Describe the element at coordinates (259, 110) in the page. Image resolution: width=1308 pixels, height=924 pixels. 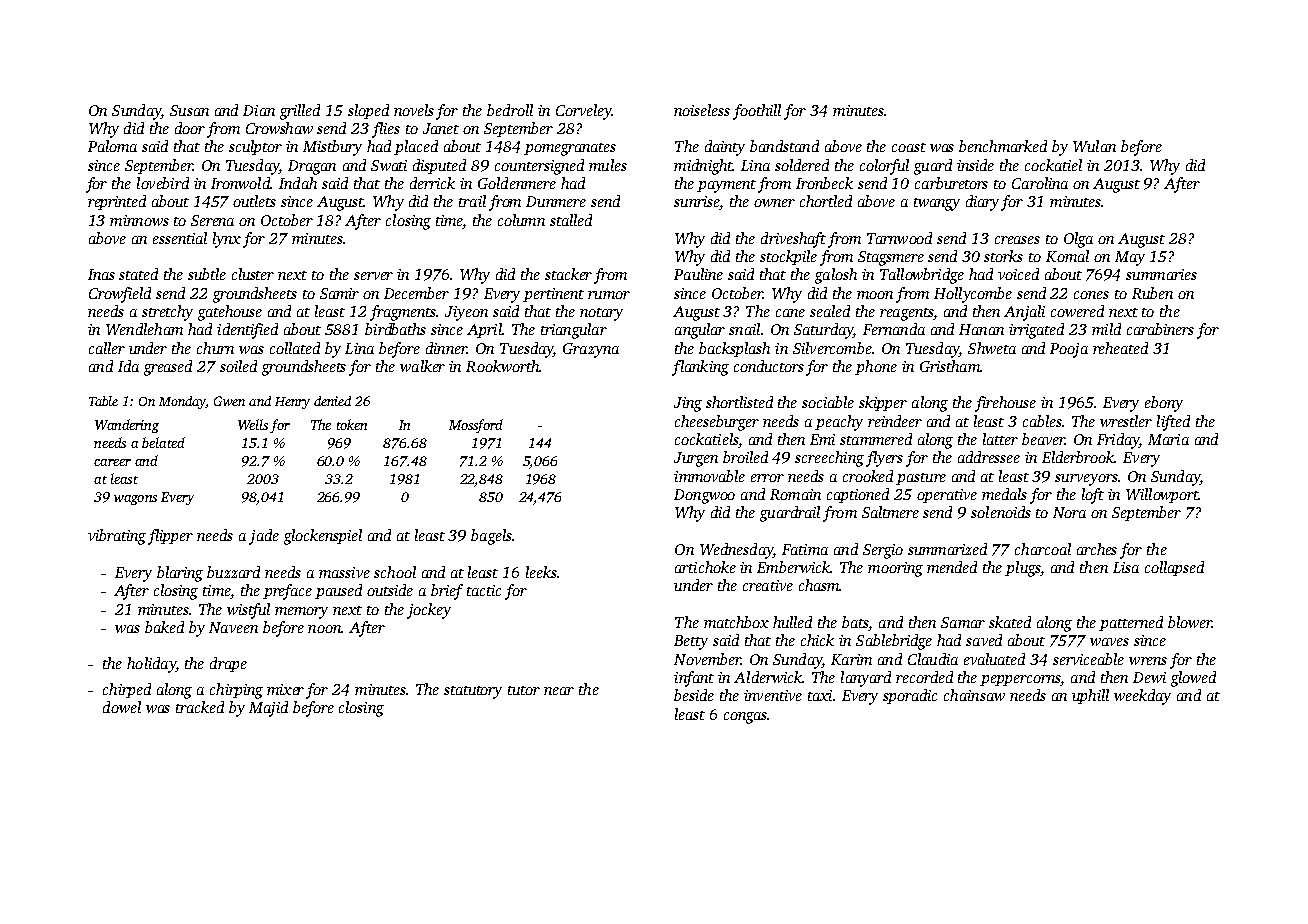
I see `Dian` at that location.
